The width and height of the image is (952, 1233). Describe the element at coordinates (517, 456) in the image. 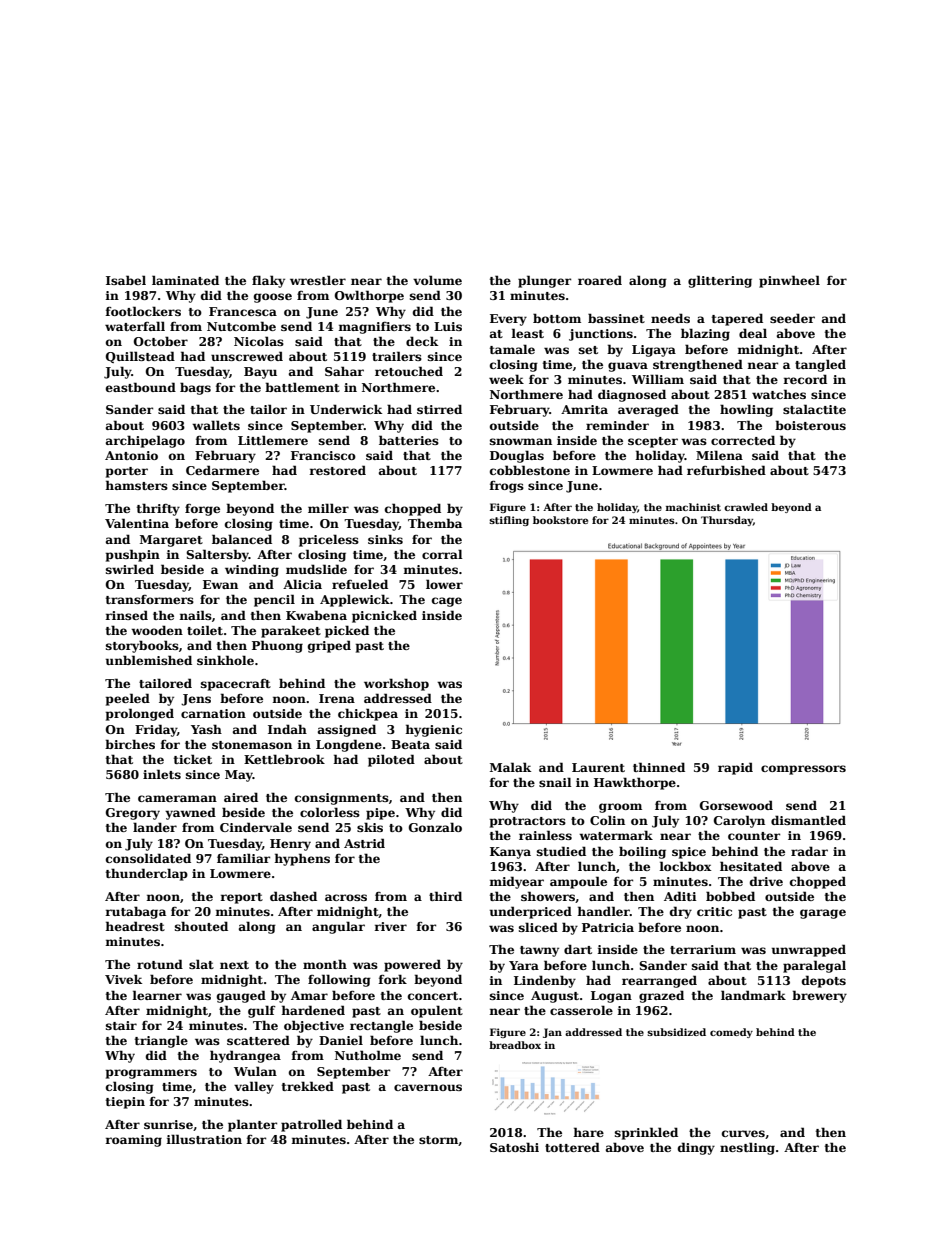

I see `Douglas` at that location.
